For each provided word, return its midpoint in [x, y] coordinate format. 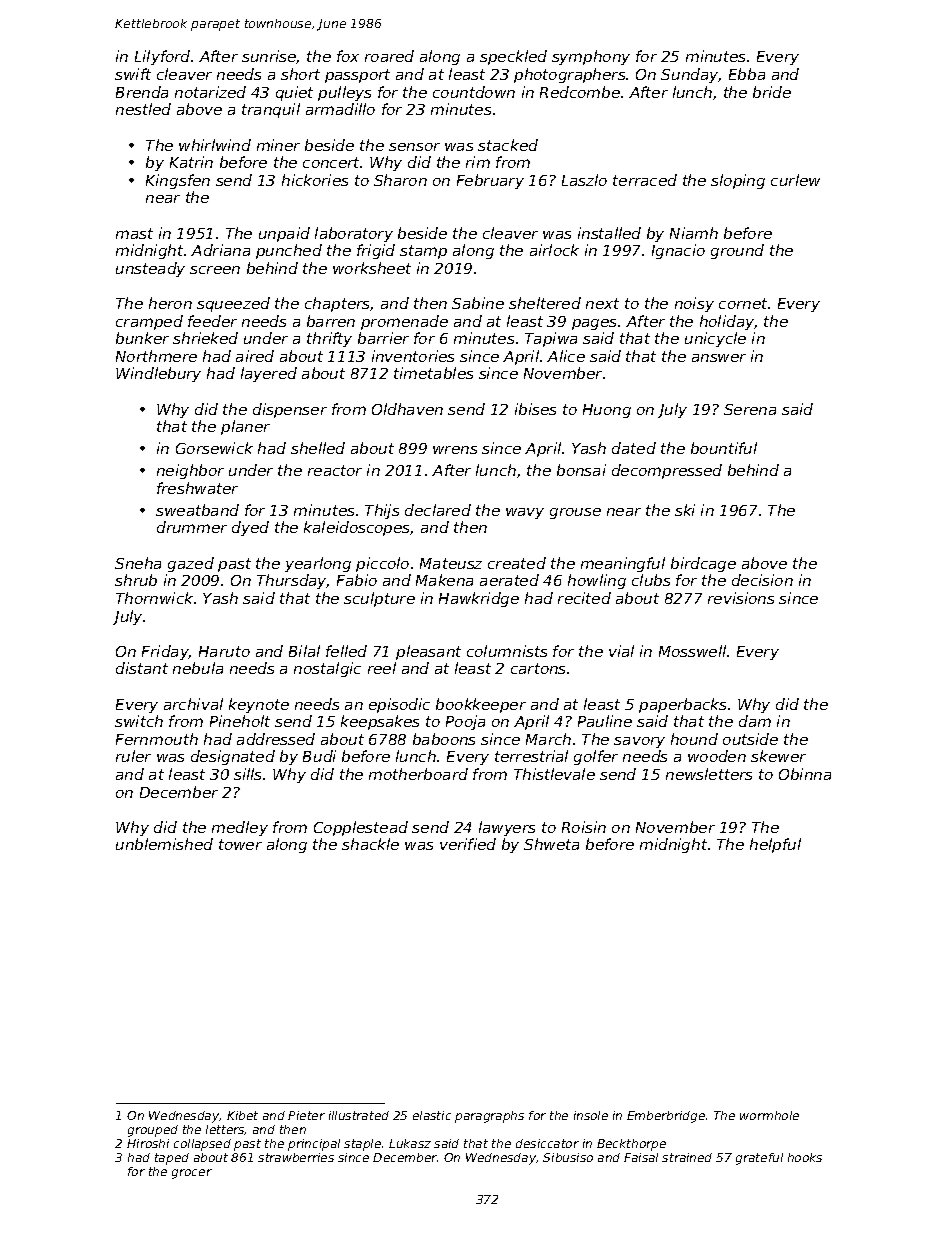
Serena [750, 409]
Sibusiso [568, 1157]
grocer [192, 1174]
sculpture [379, 599]
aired [255, 356]
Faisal [641, 1157]
